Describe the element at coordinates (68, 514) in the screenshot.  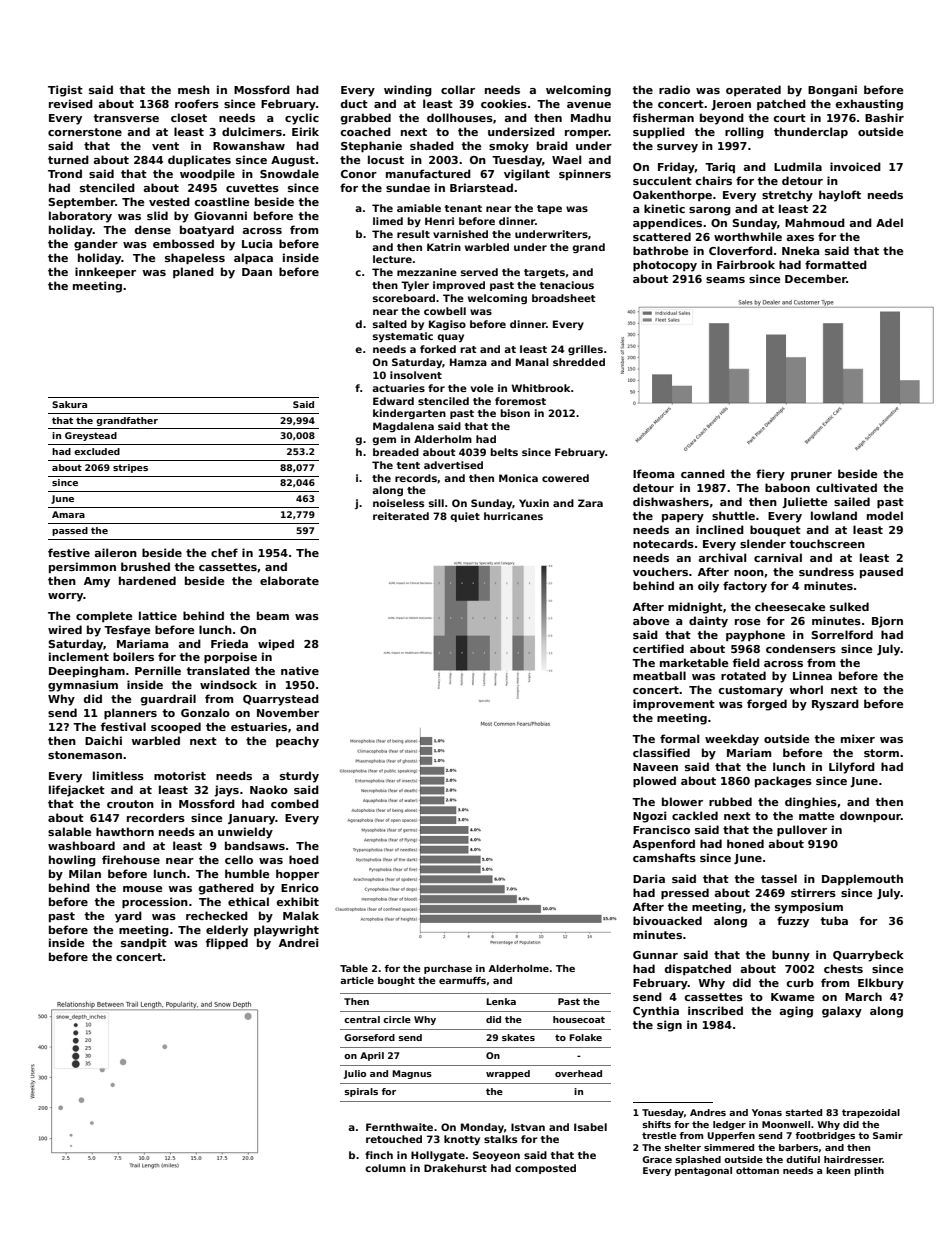
I see `Amara` at that location.
